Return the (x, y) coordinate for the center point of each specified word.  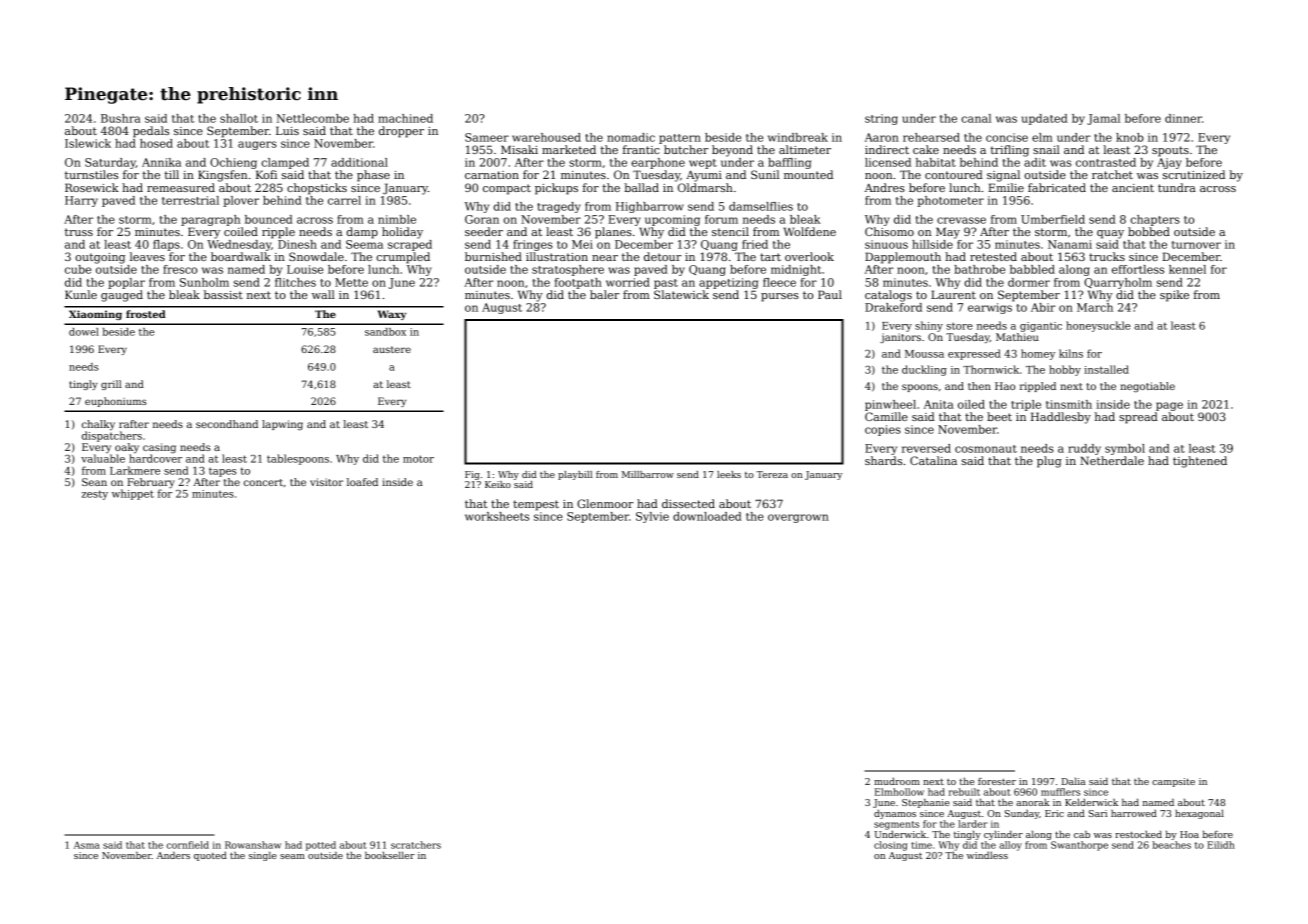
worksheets (497, 516)
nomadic (631, 137)
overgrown (798, 518)
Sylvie (652, 517)
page (1169, 406)
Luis (287, 130)
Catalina (933, 460)
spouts (1170, 151)
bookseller (390, 855)
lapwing (282, 425)
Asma (87, 845)
